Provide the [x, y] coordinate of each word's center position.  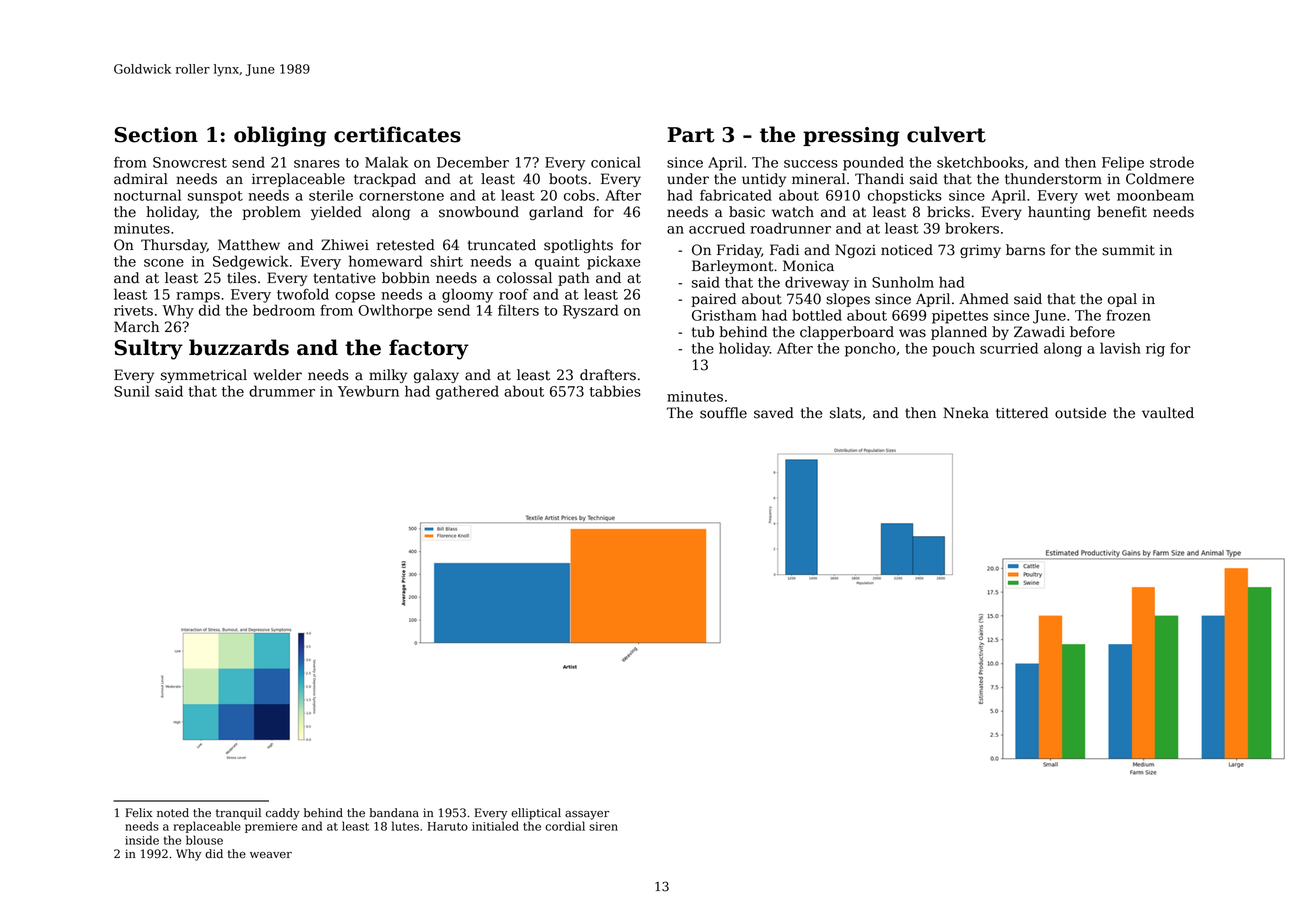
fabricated [736, 195]
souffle [723, 413]
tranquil [238, 814]
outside [1080, 413]
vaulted [1168, 413]
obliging [280, 136]
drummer [282, 391]
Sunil [132, 391]
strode [1172, 162]
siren [603, 826]
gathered [467, 392]
